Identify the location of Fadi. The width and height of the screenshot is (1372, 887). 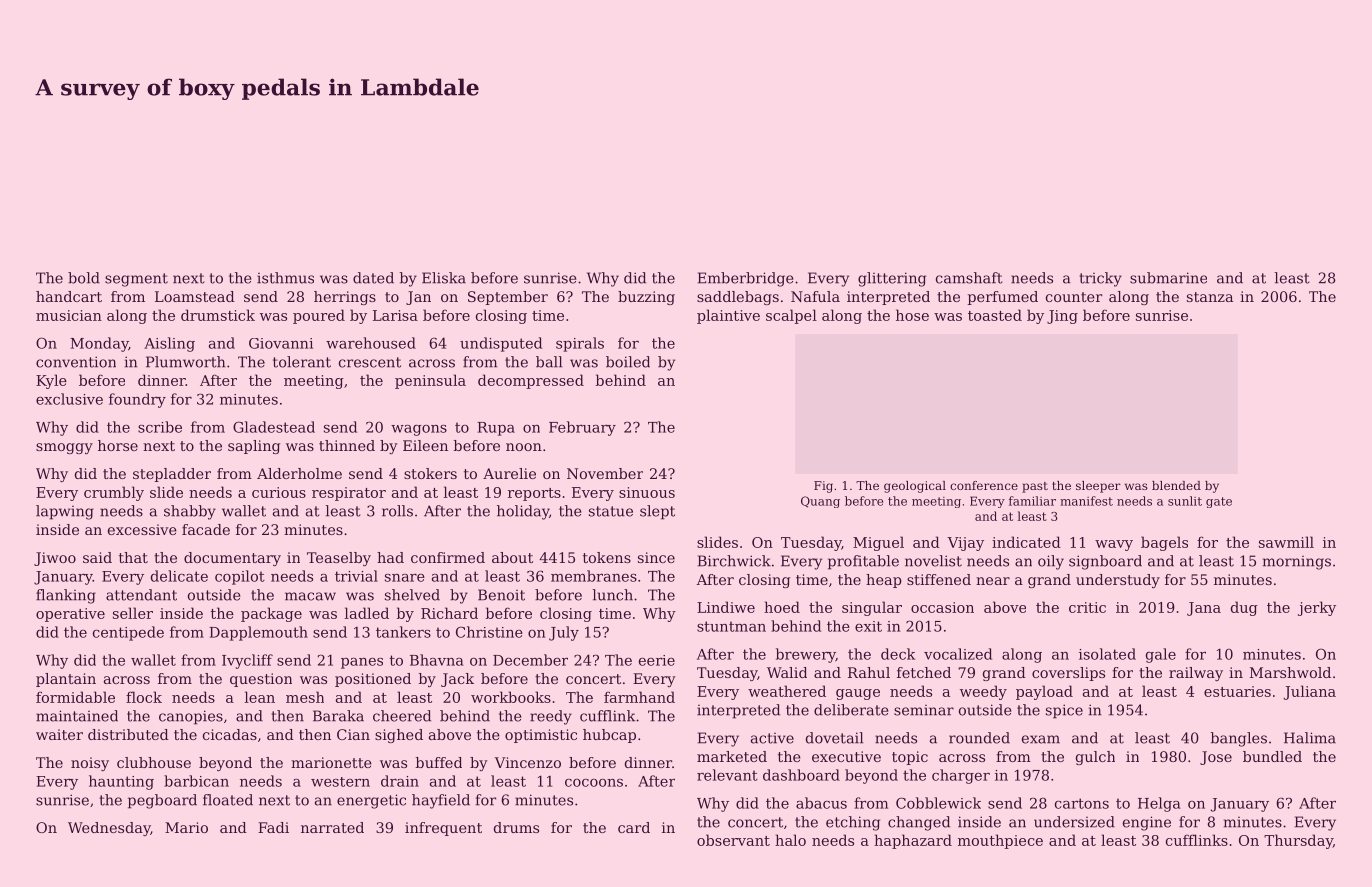
(273, 827).
